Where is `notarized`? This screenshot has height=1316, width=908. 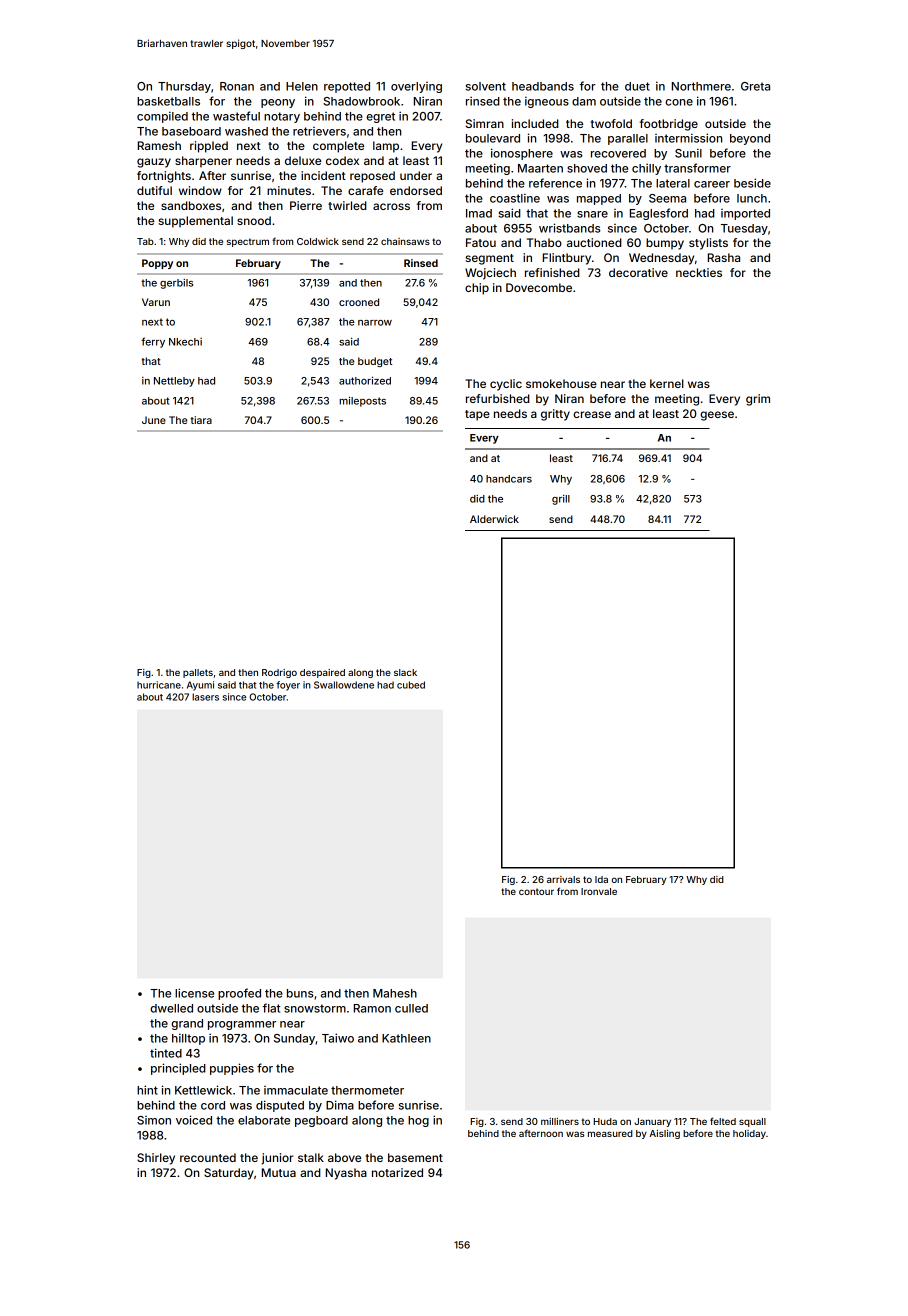
notarized is located at coordinates (397, 1172).
